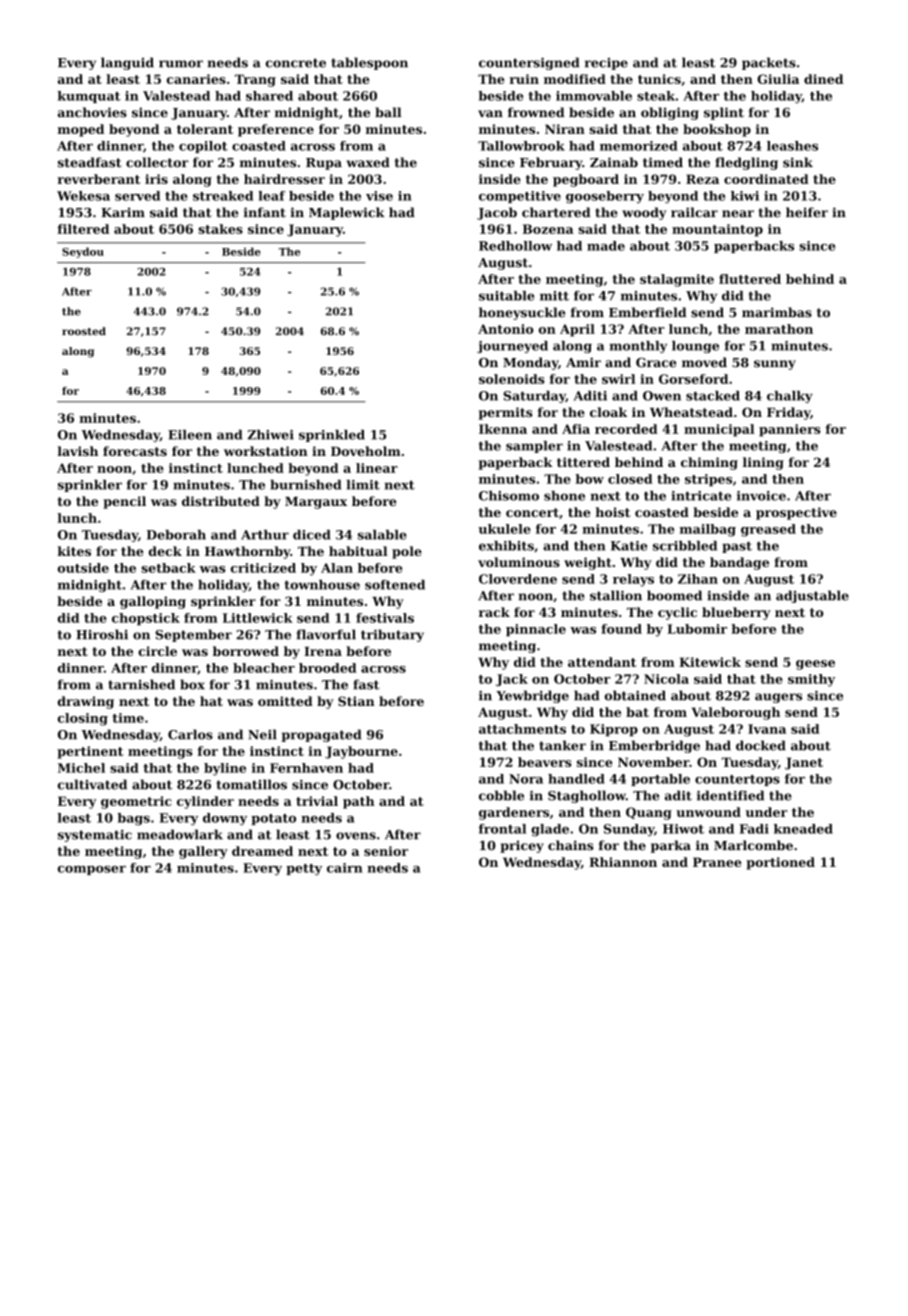  Describe the element at coordinates (368, 162) in the screenshot. I see `waxed` at that location.
